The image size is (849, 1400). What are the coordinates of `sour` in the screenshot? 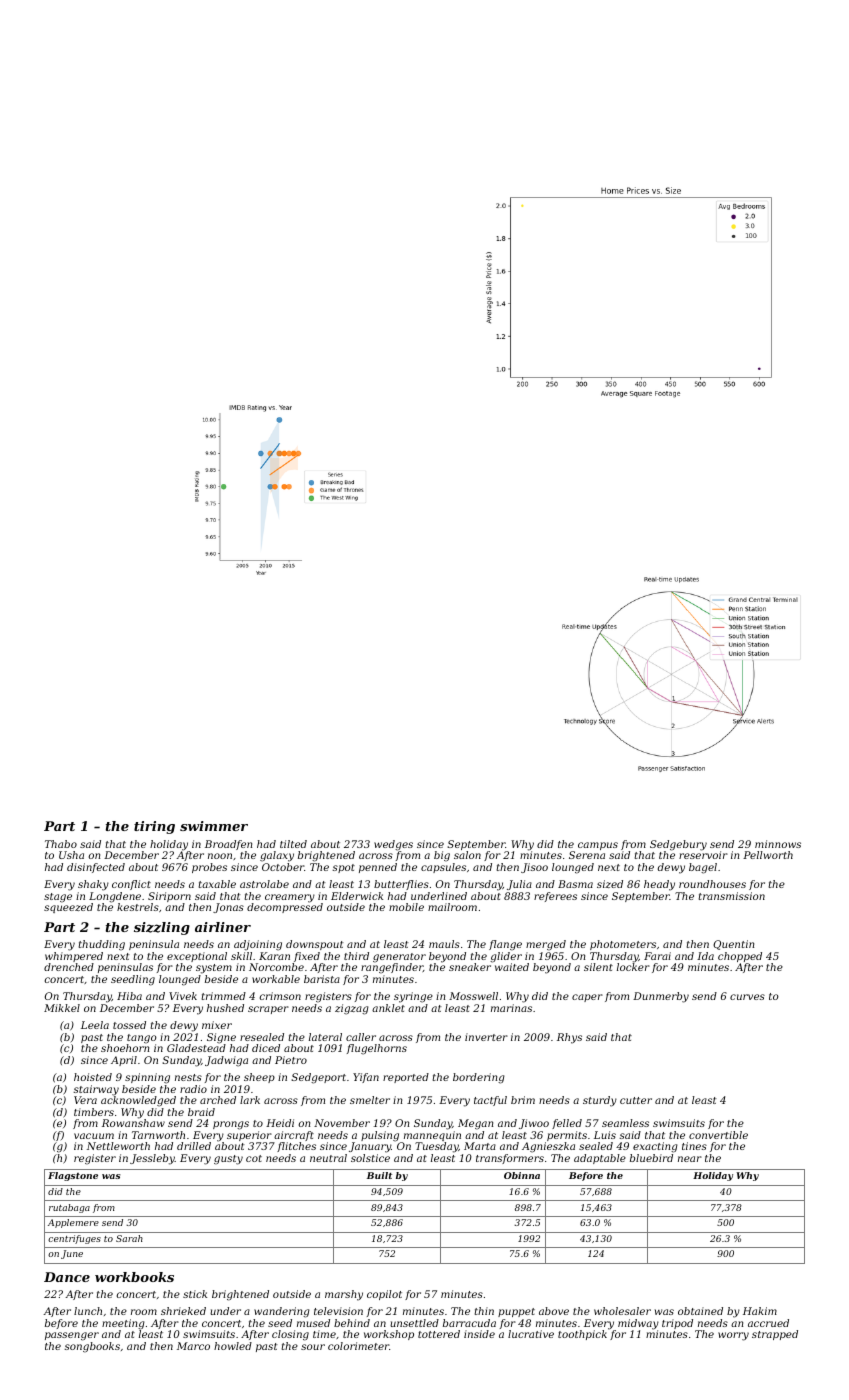 It's located at (313, 1347).
